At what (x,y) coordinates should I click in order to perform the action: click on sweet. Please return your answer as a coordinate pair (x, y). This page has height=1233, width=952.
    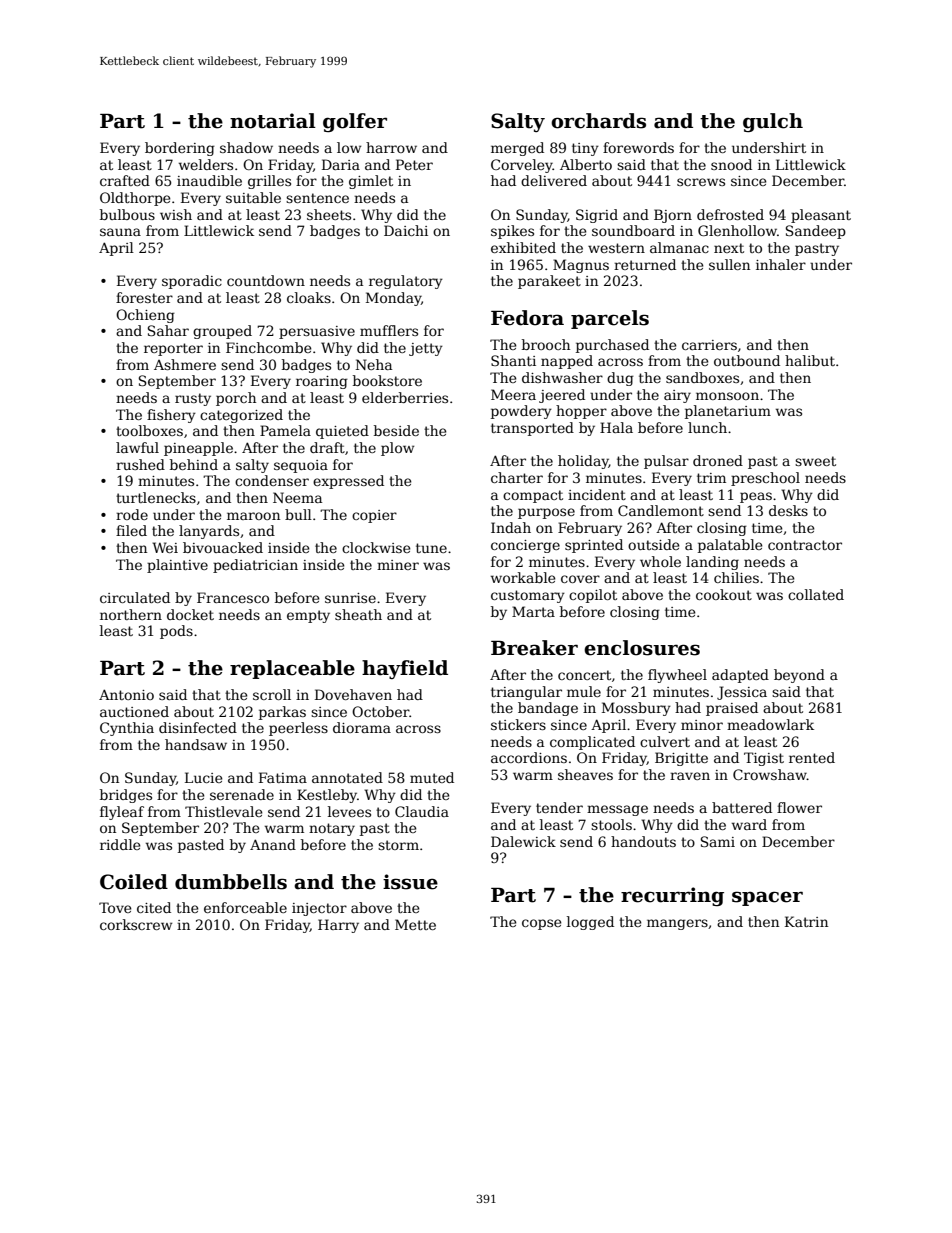
    Looking at the image, I should click on (815, 461).
